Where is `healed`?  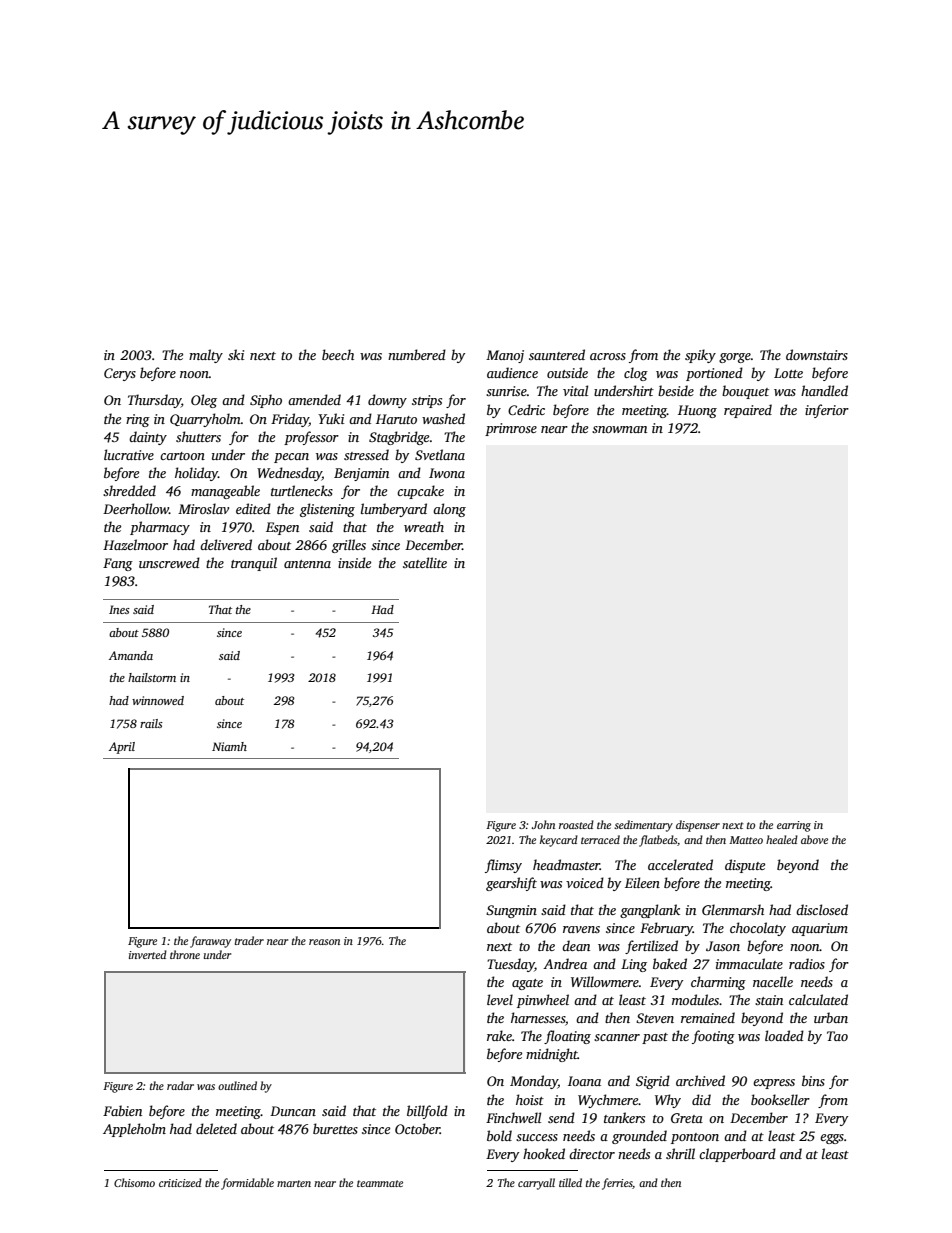
healed is located at coordinates (782, 839).
